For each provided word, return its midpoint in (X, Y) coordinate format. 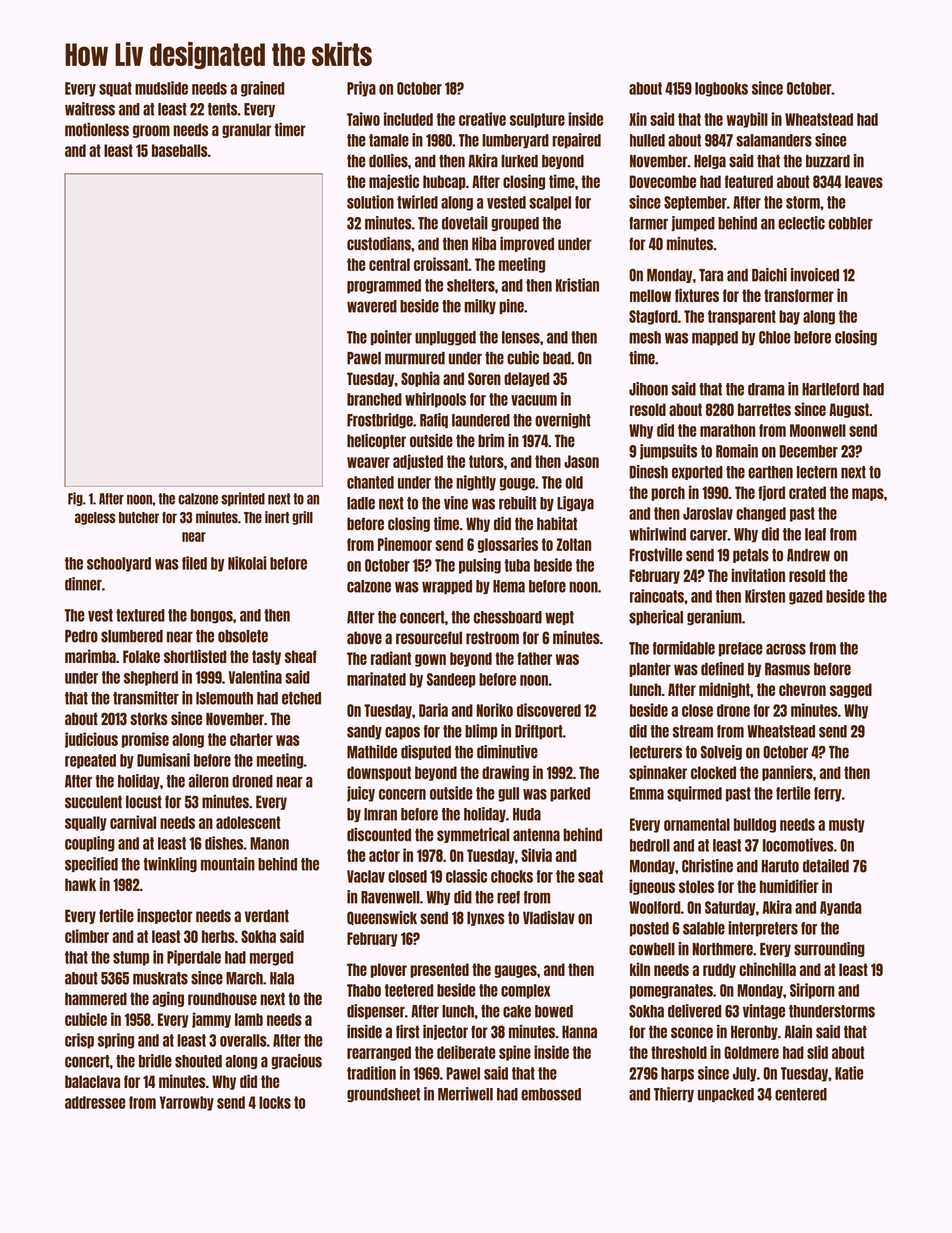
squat (115, 89)
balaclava (92, 1081)
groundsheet (383, 1095)
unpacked (726, 1095)
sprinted (243, 499)
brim (491, 440)
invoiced (815, 275)
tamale (389, 140)
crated (807, 492)
